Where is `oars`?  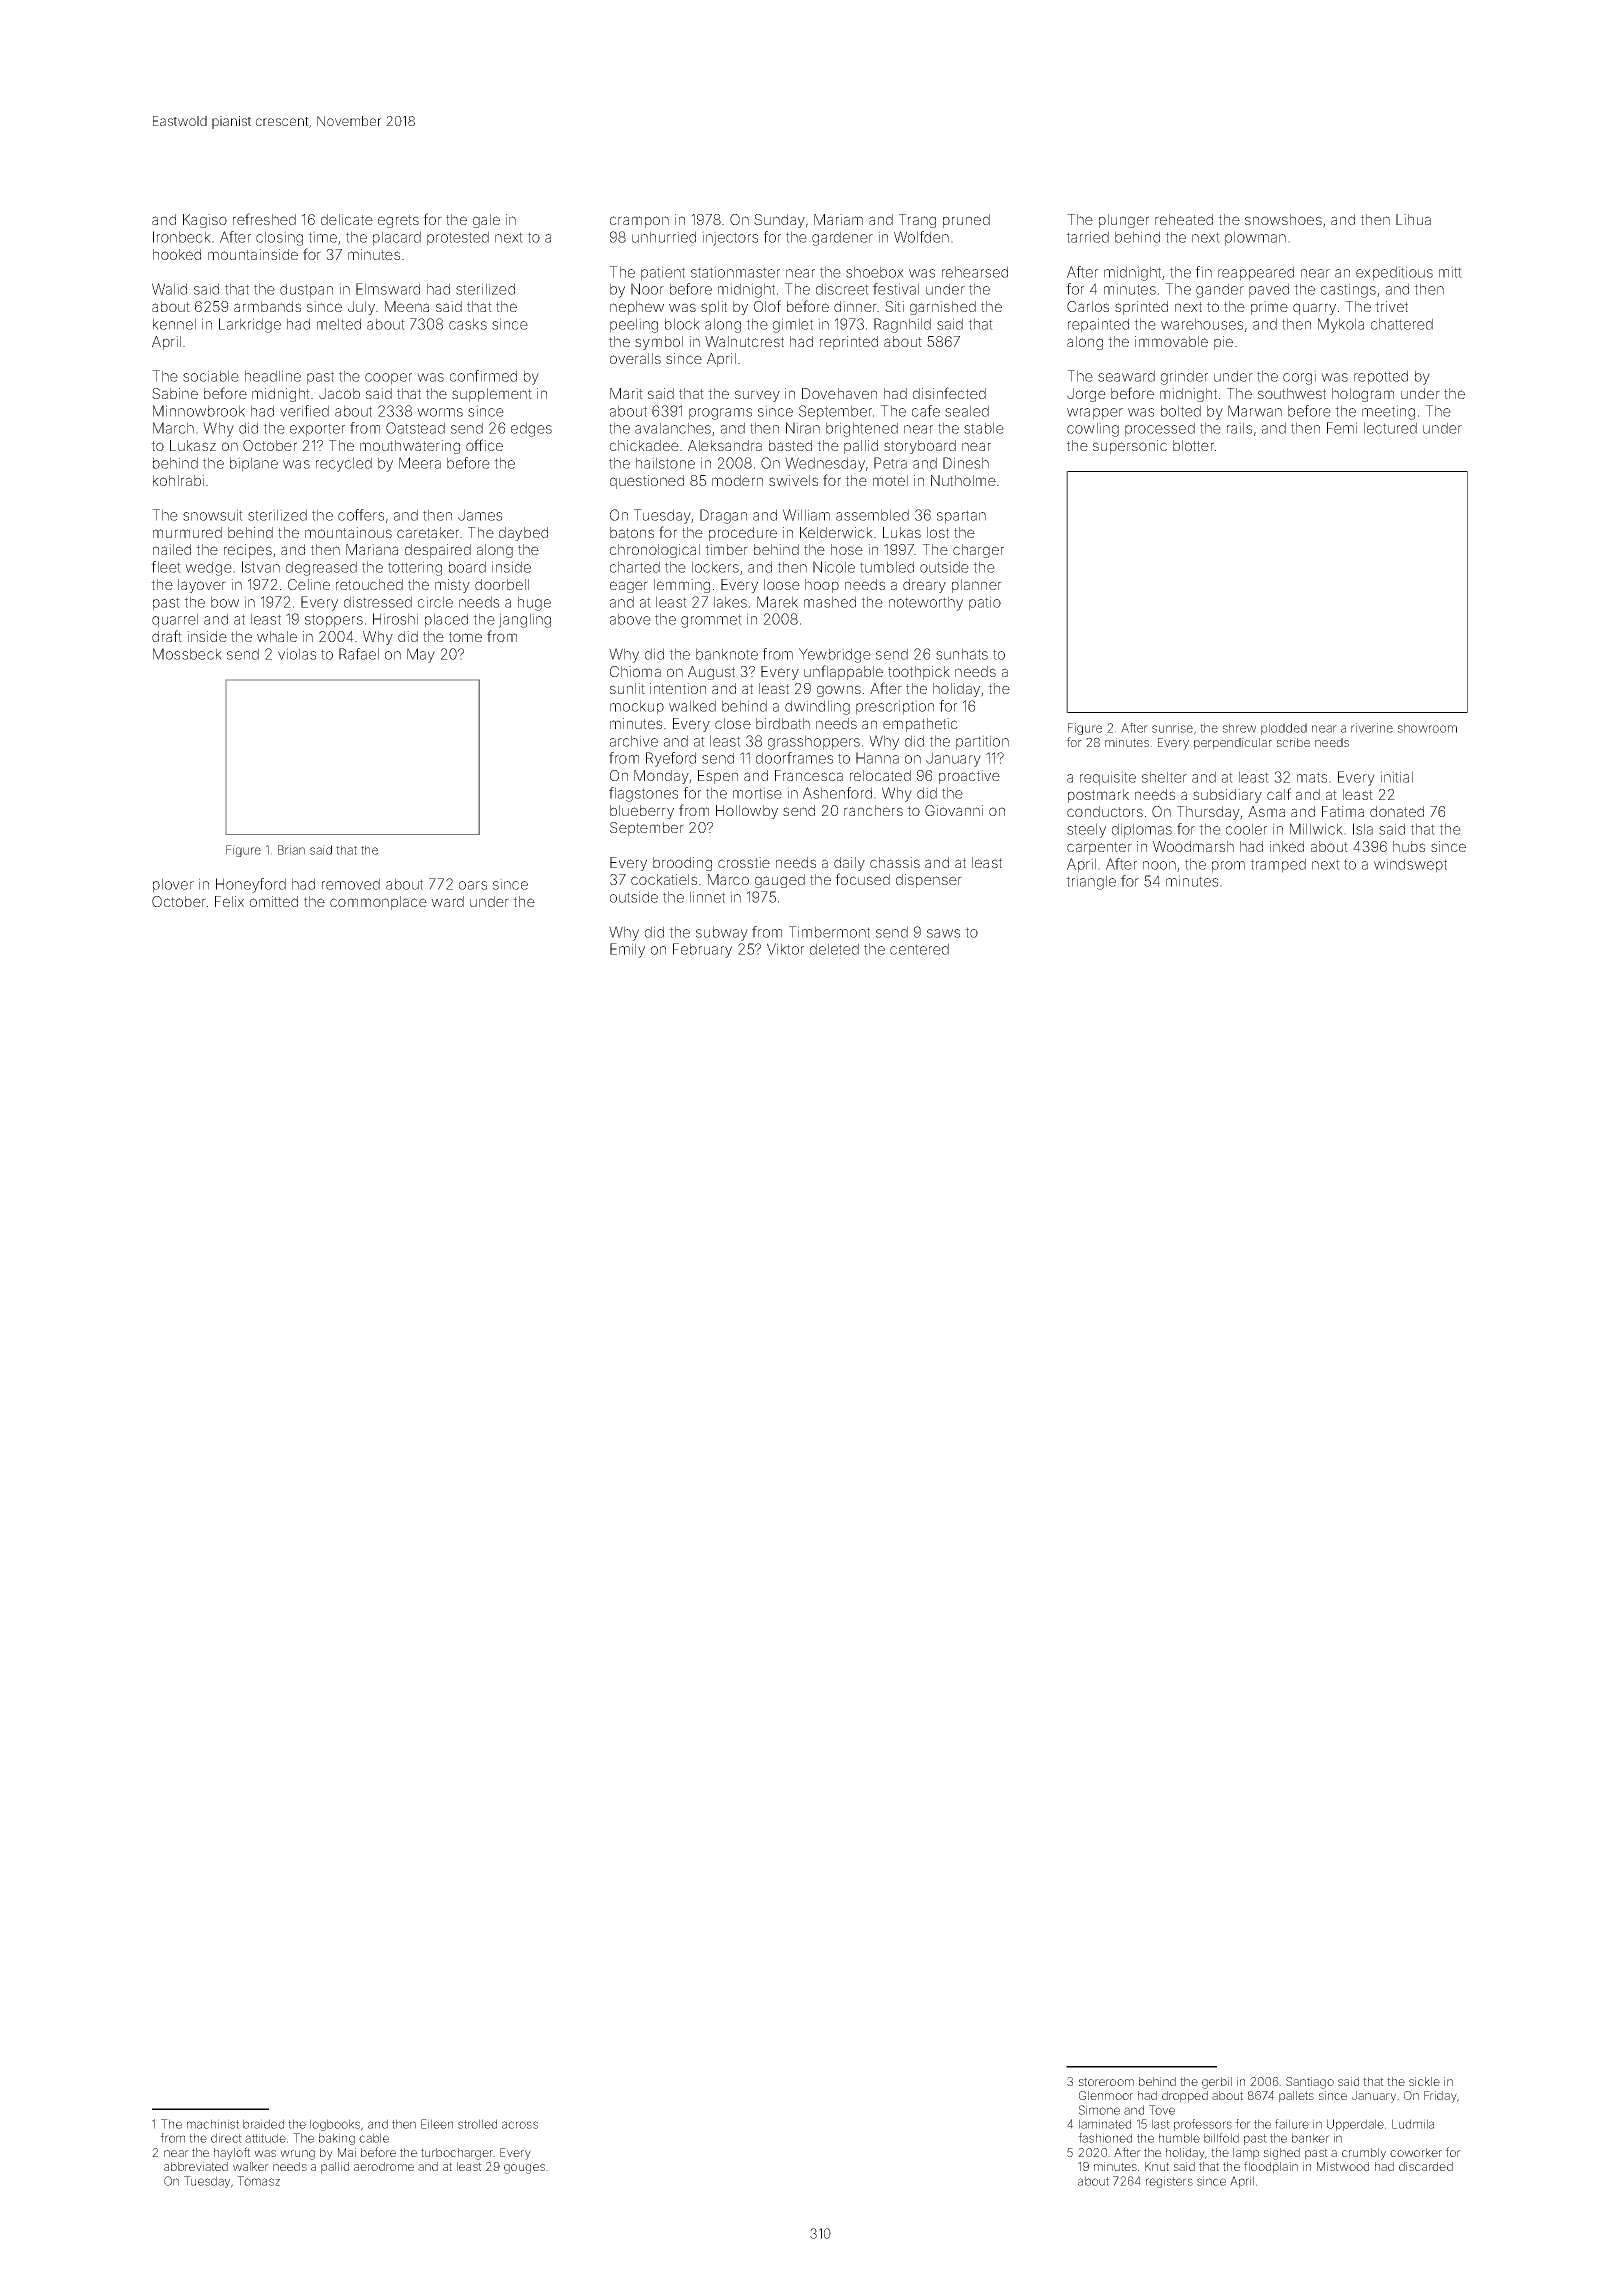
oars is located at coordinates (473, 885).
